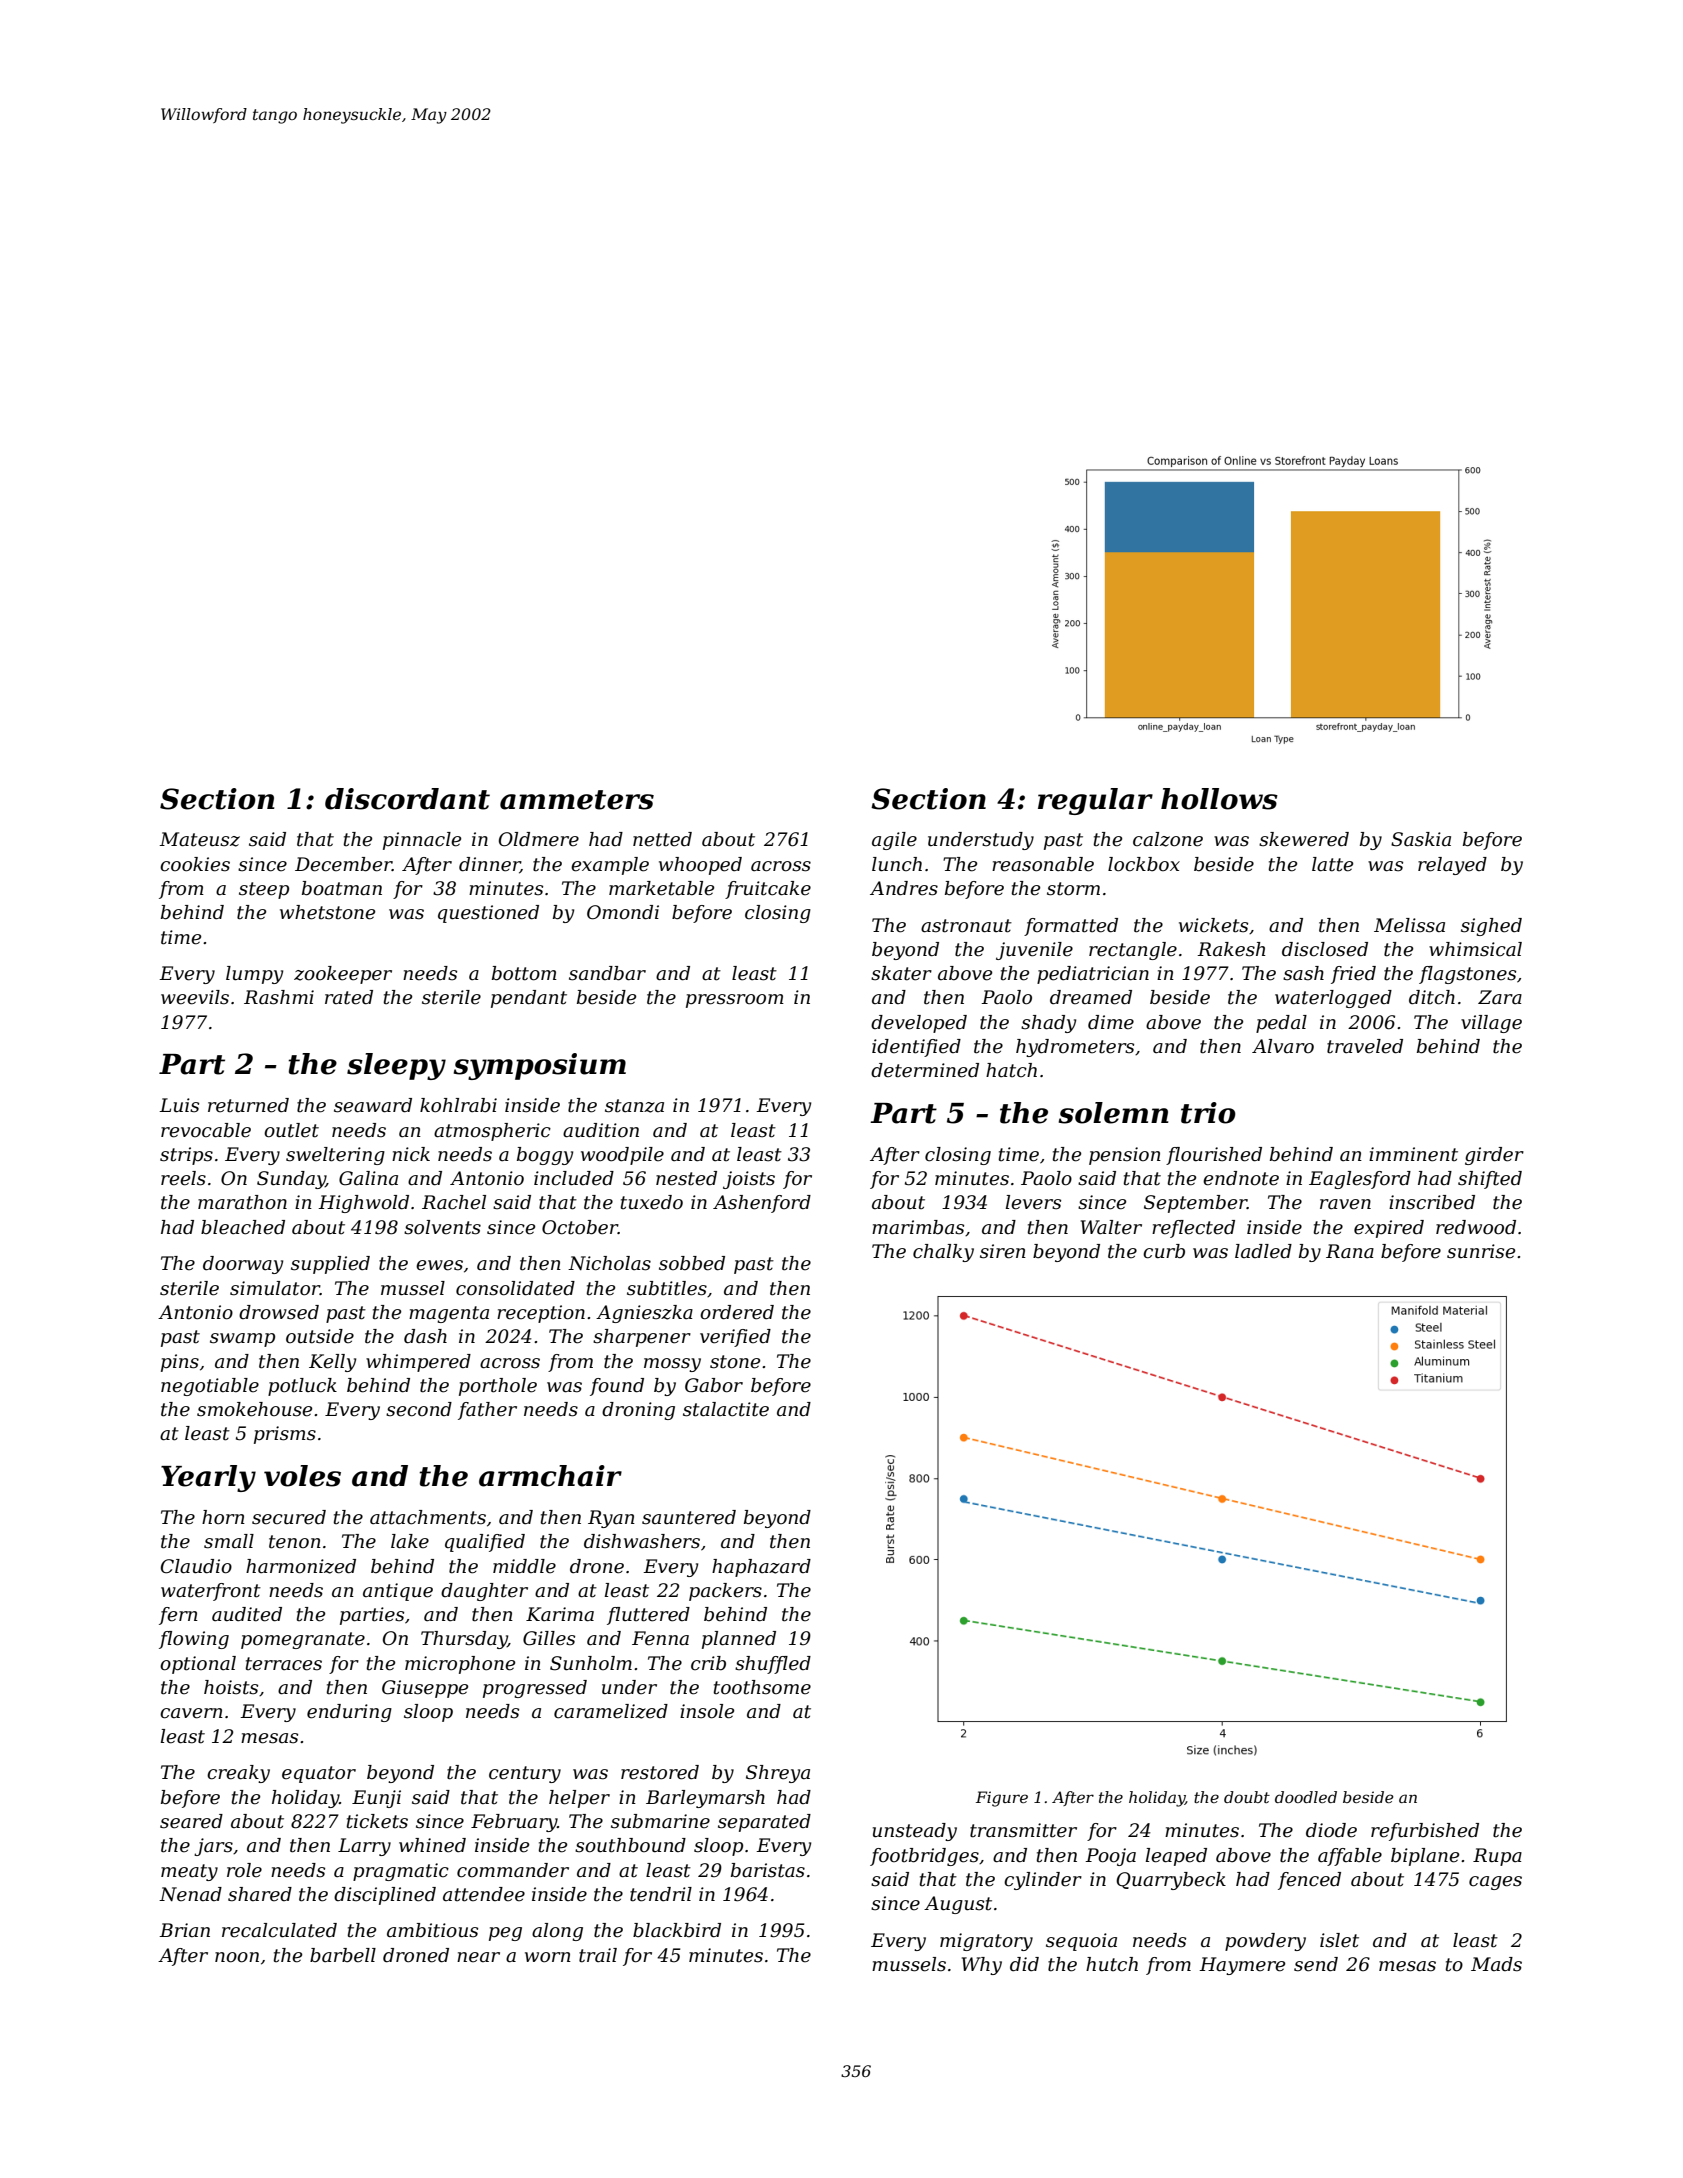 Image resolution: width=1683 pixels, height=2178 pixels. What do you see at coordinates (1219, 799) in the screenshot?
I see `hollows` at bounding box center [1219, 799].
